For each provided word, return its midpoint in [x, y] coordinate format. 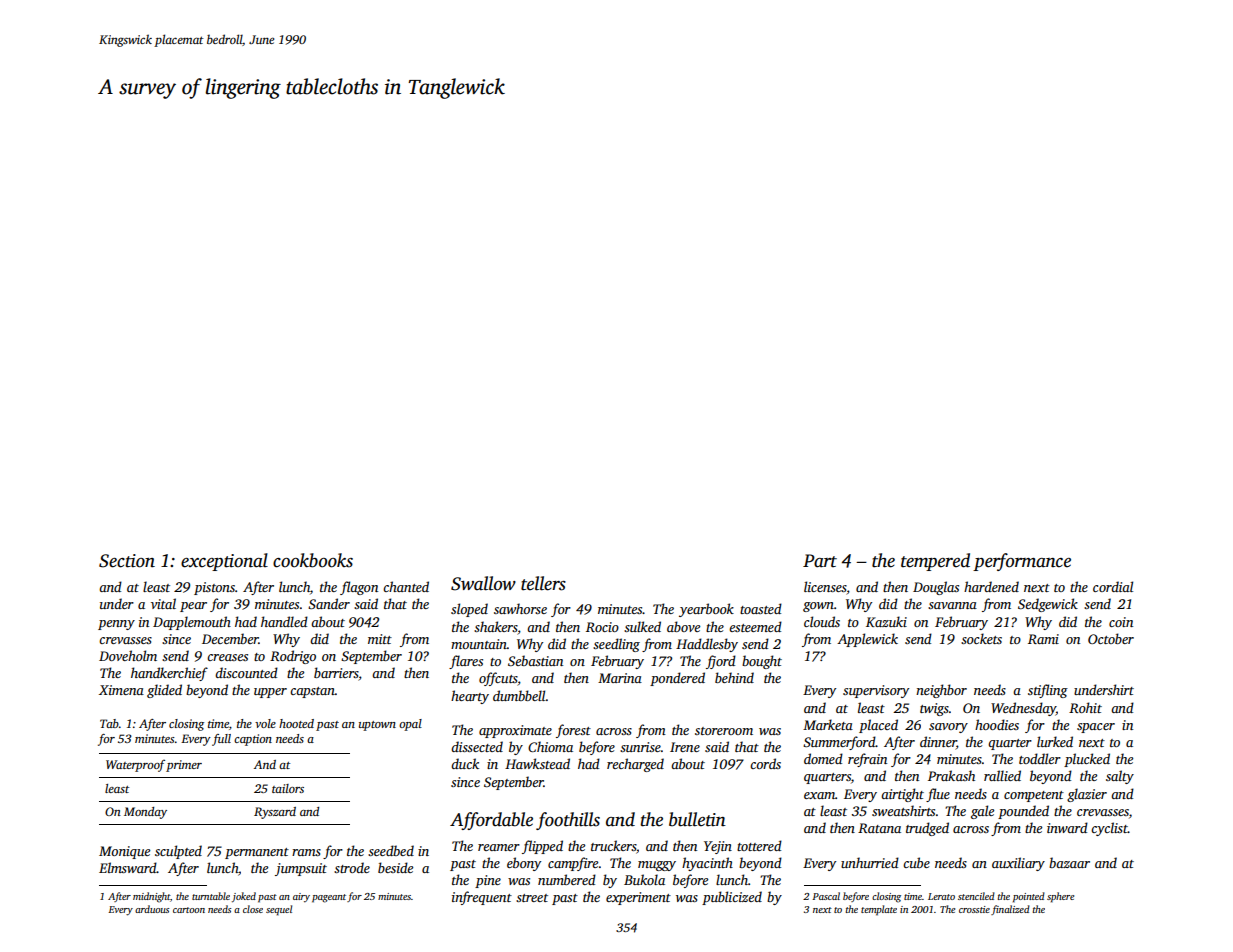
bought [762, 662]
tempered [935, 562]
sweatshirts [903, 810]
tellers [543, 583]
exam [819, 795]
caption [253, 740]
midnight [151, 897]
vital [163, 603]
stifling [1048, 691]
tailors [288, 788]
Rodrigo [293, 657]
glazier [1087, 795]
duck [465, 763]
